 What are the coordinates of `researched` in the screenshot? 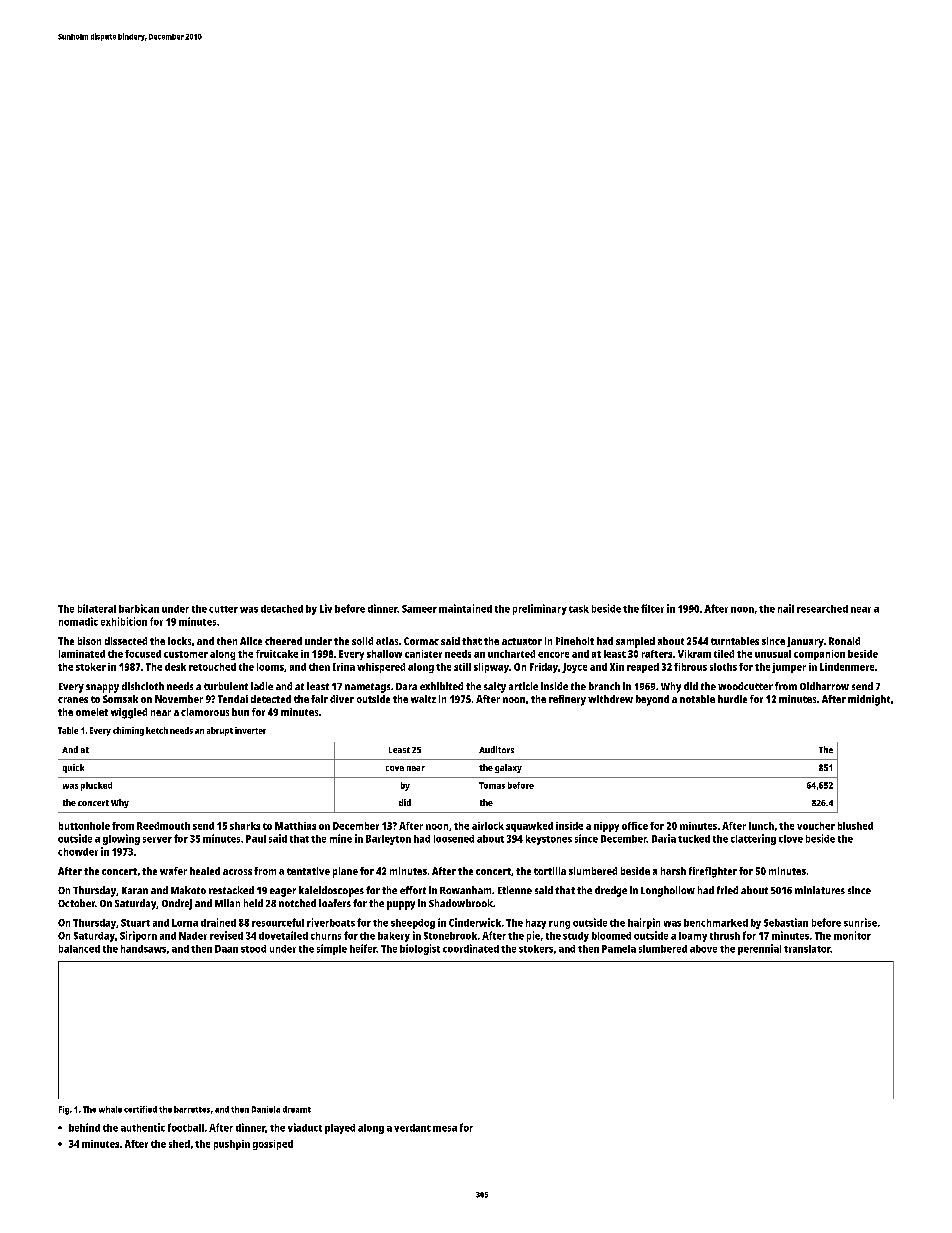 It's located at (822, 609).
